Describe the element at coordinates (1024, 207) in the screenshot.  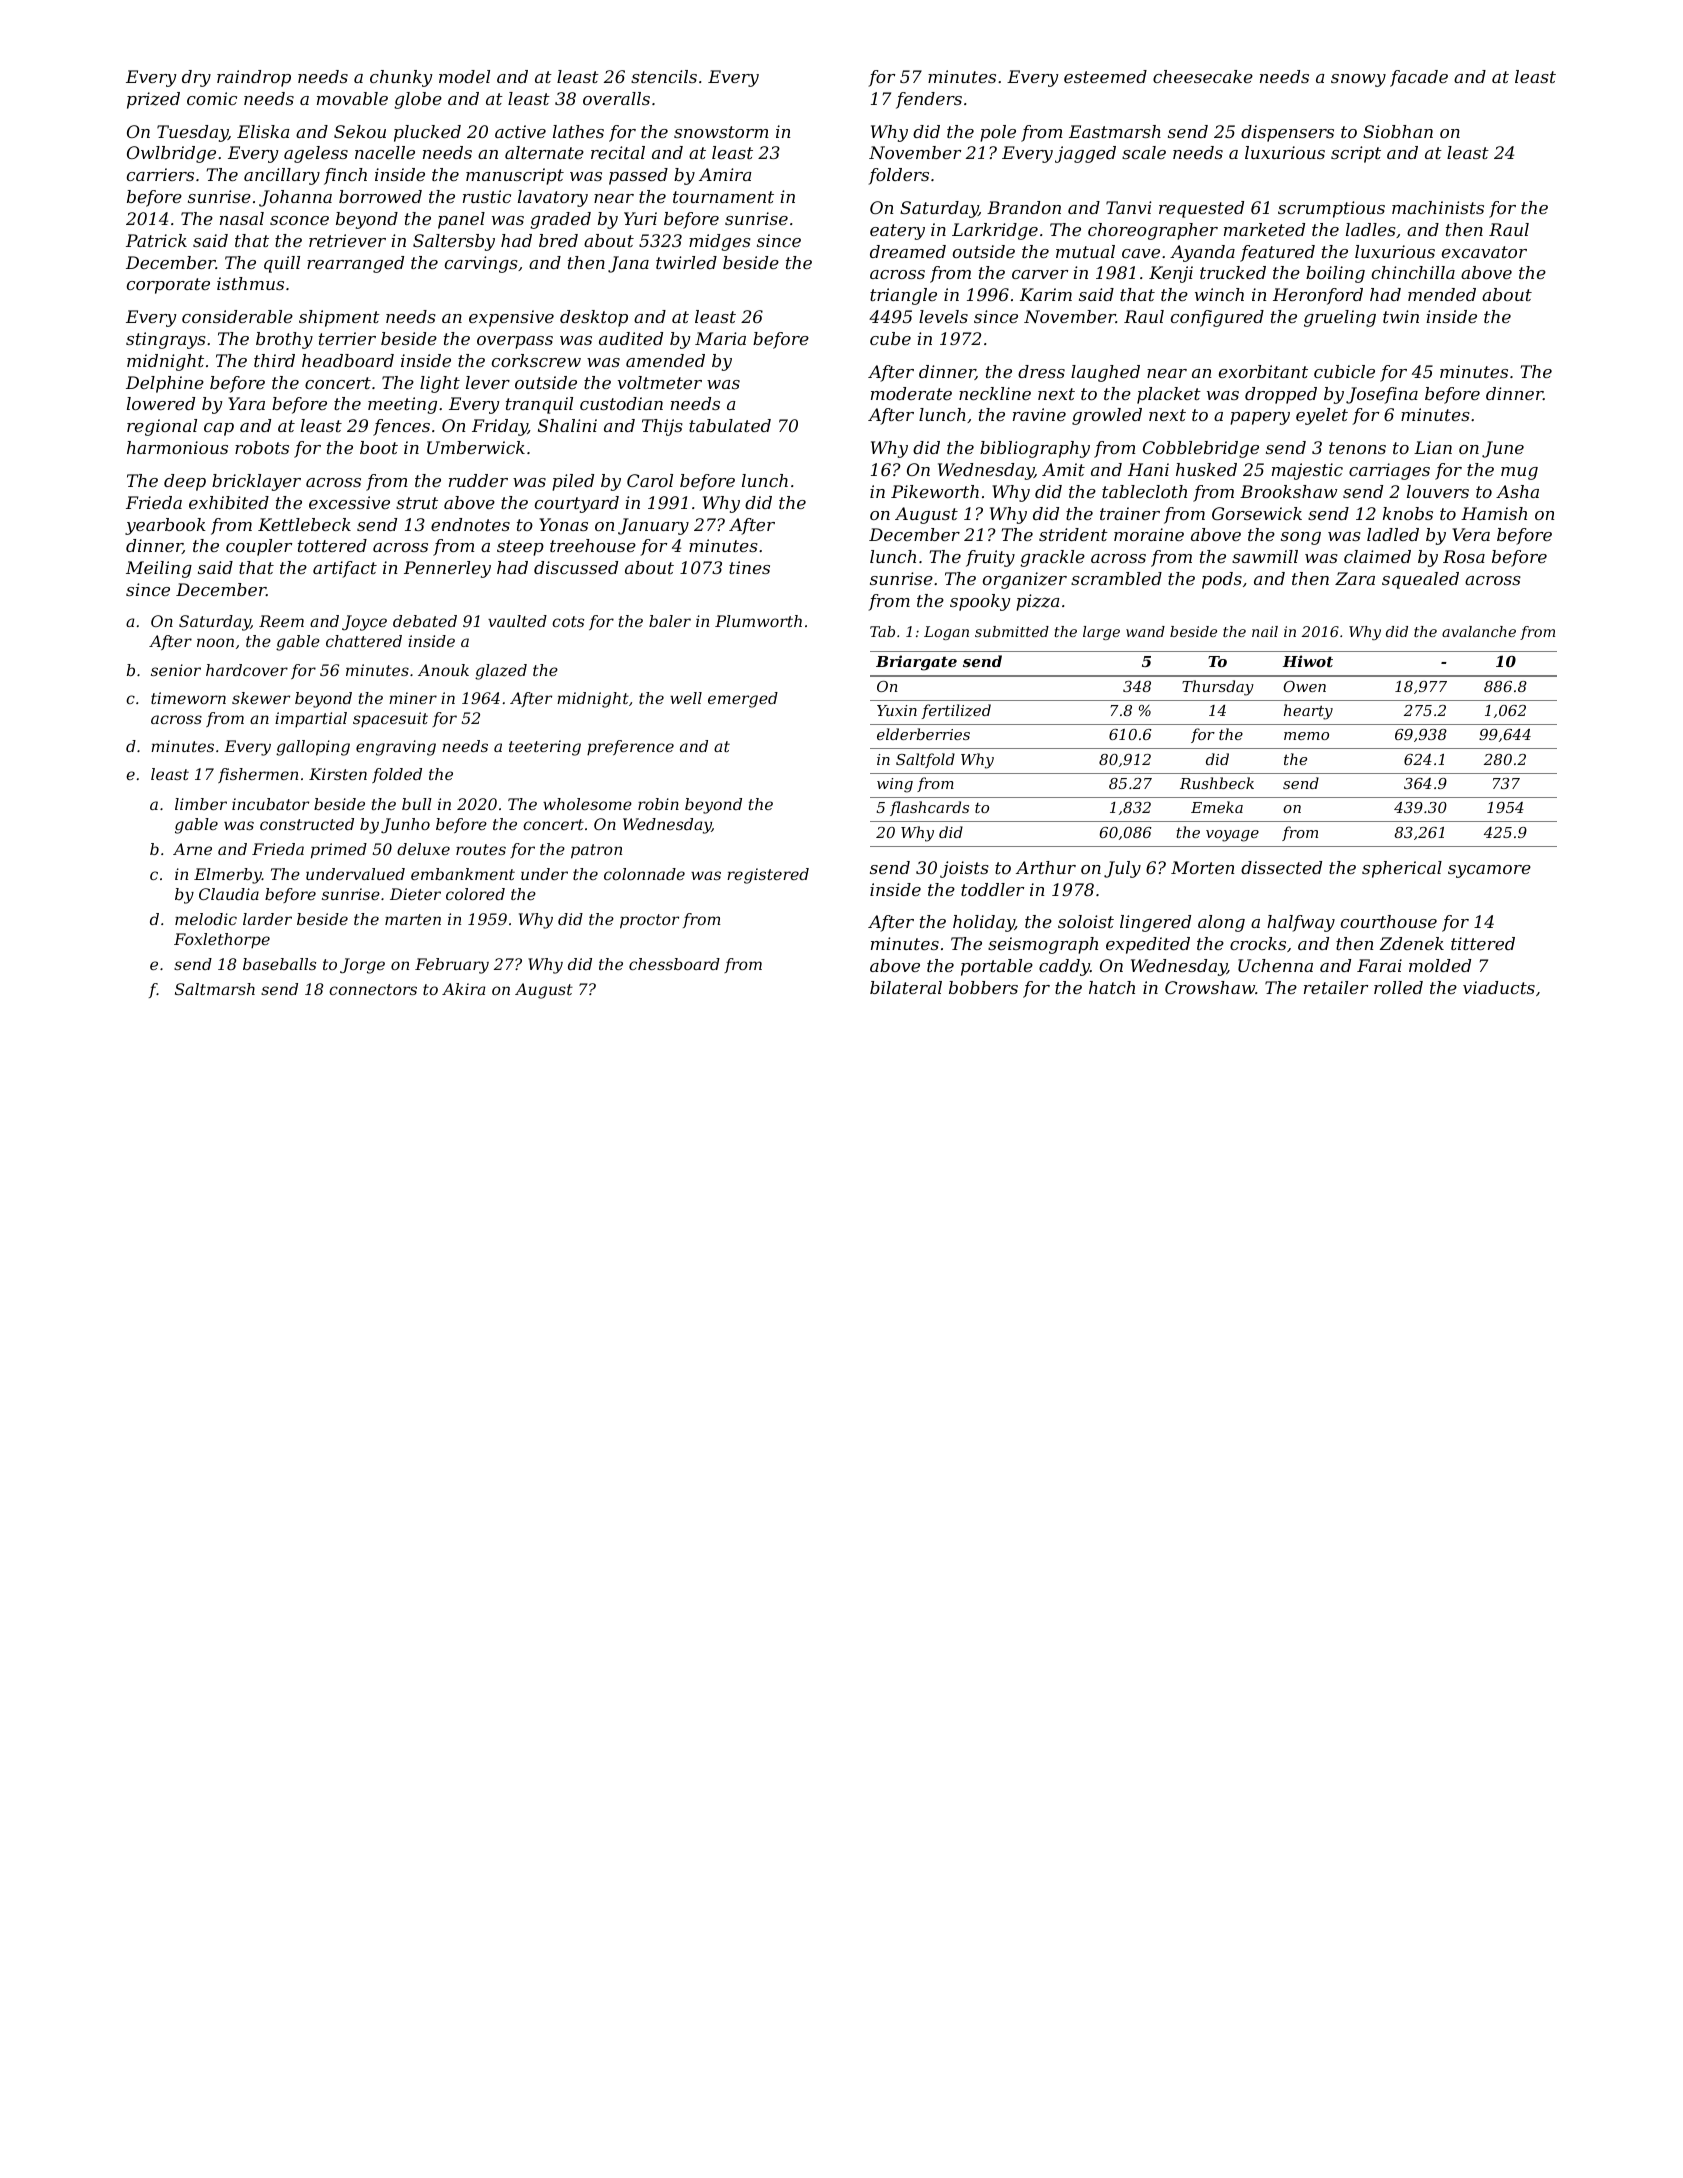
I see `Brandon` at that location.
